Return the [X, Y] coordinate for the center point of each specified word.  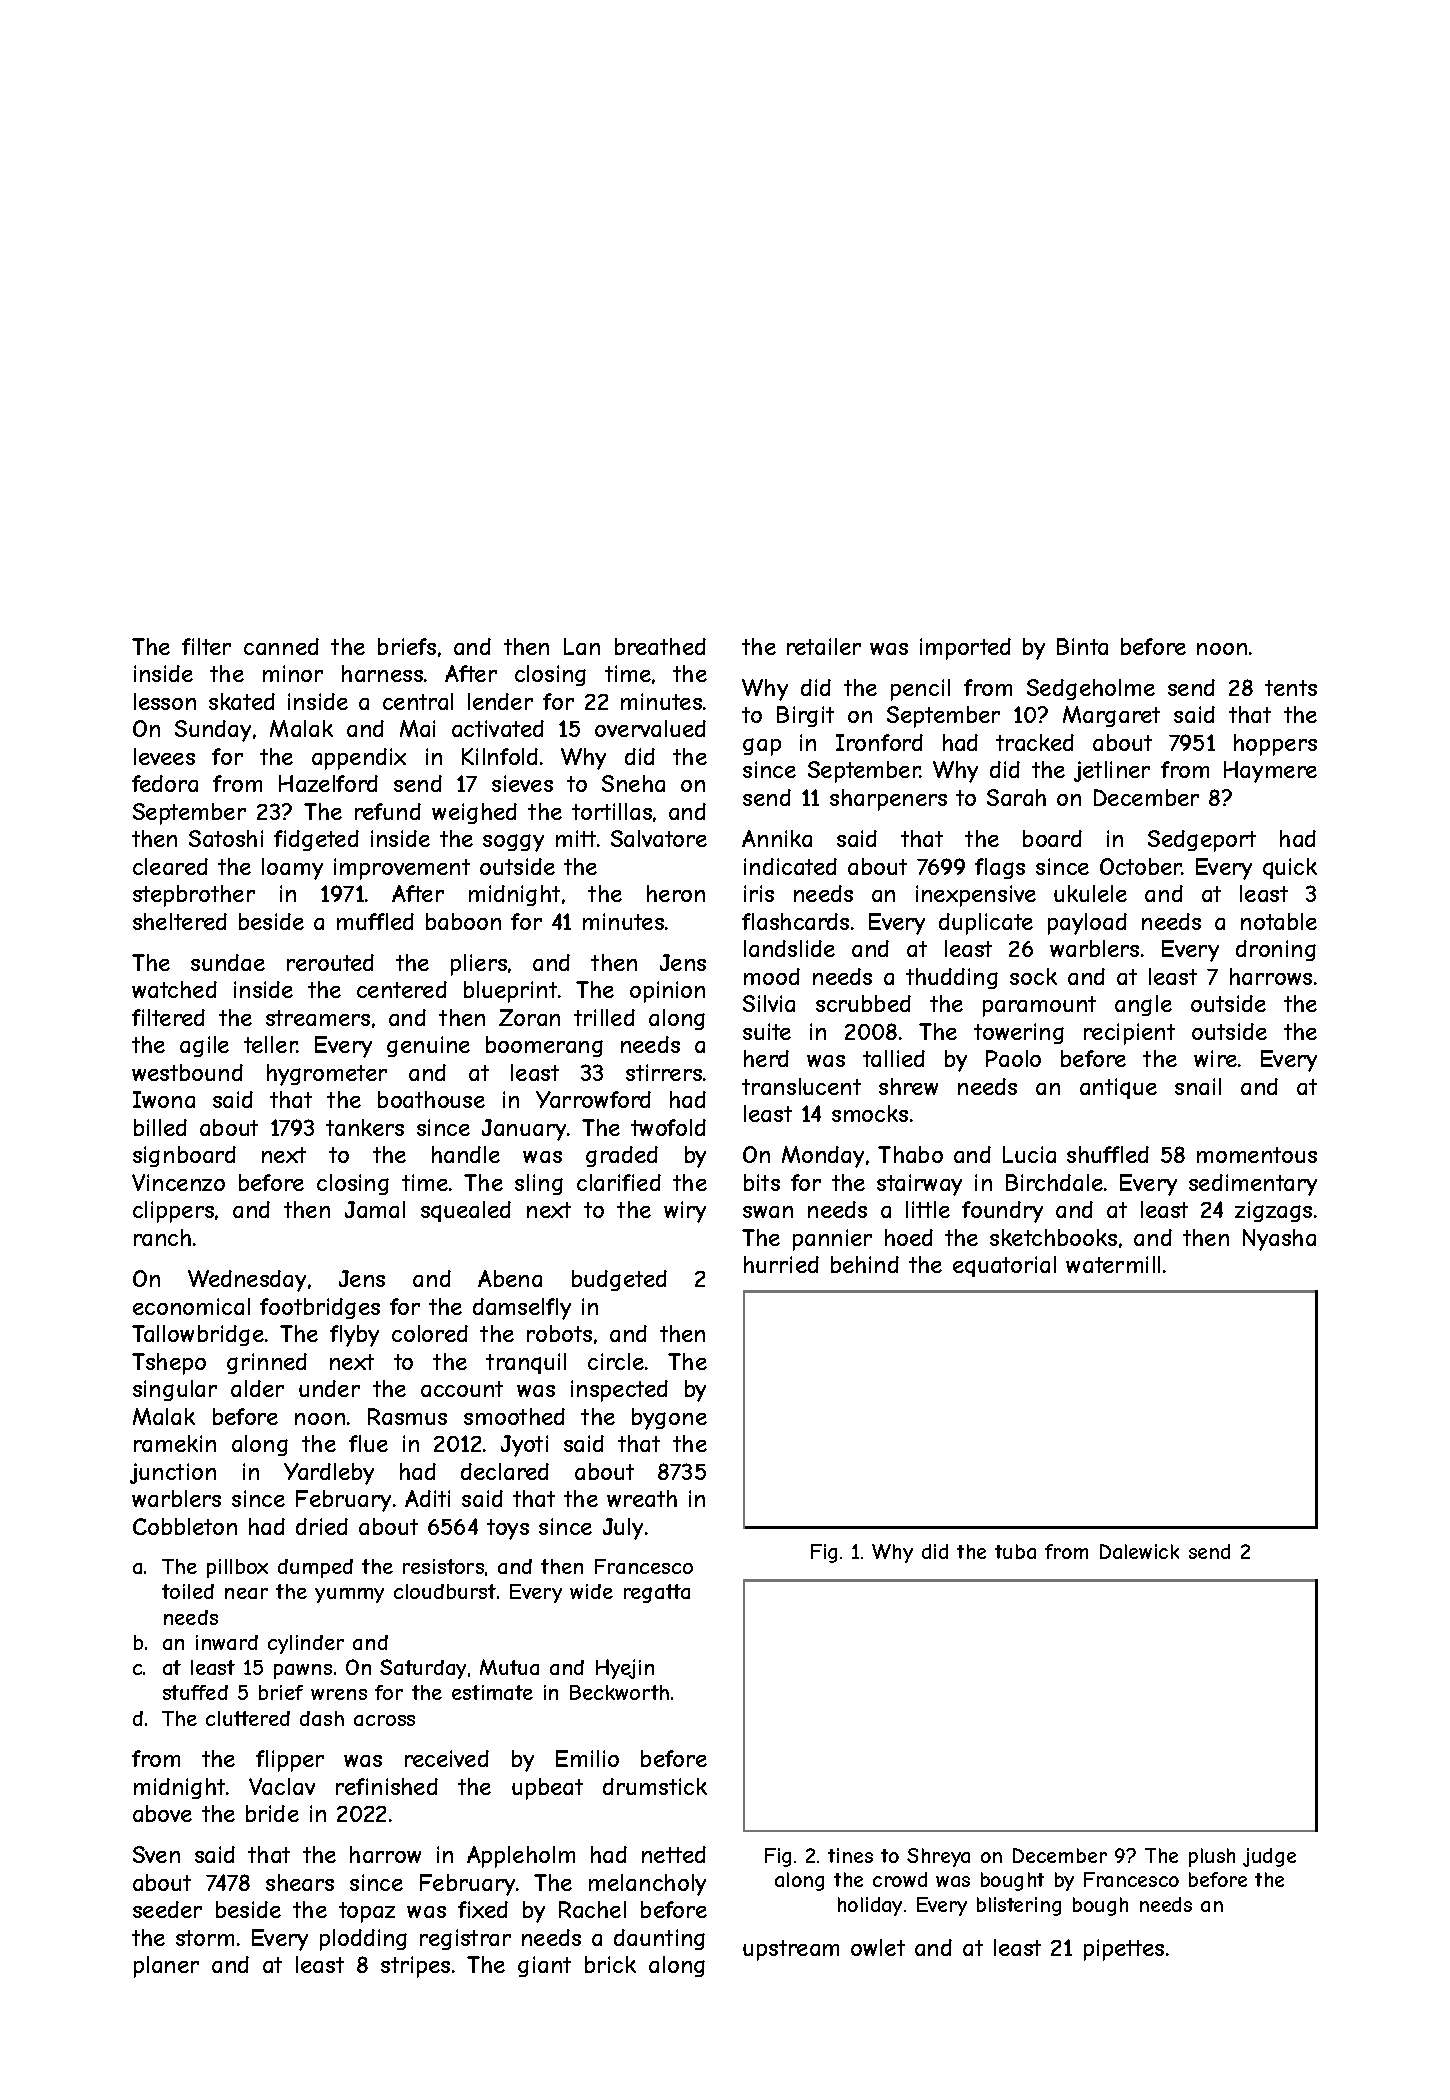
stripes [415, 1967]
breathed [660, 646]
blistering [1019, 1906]
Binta [1082, 646]
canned [281, 646]
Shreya [938, 1857]
